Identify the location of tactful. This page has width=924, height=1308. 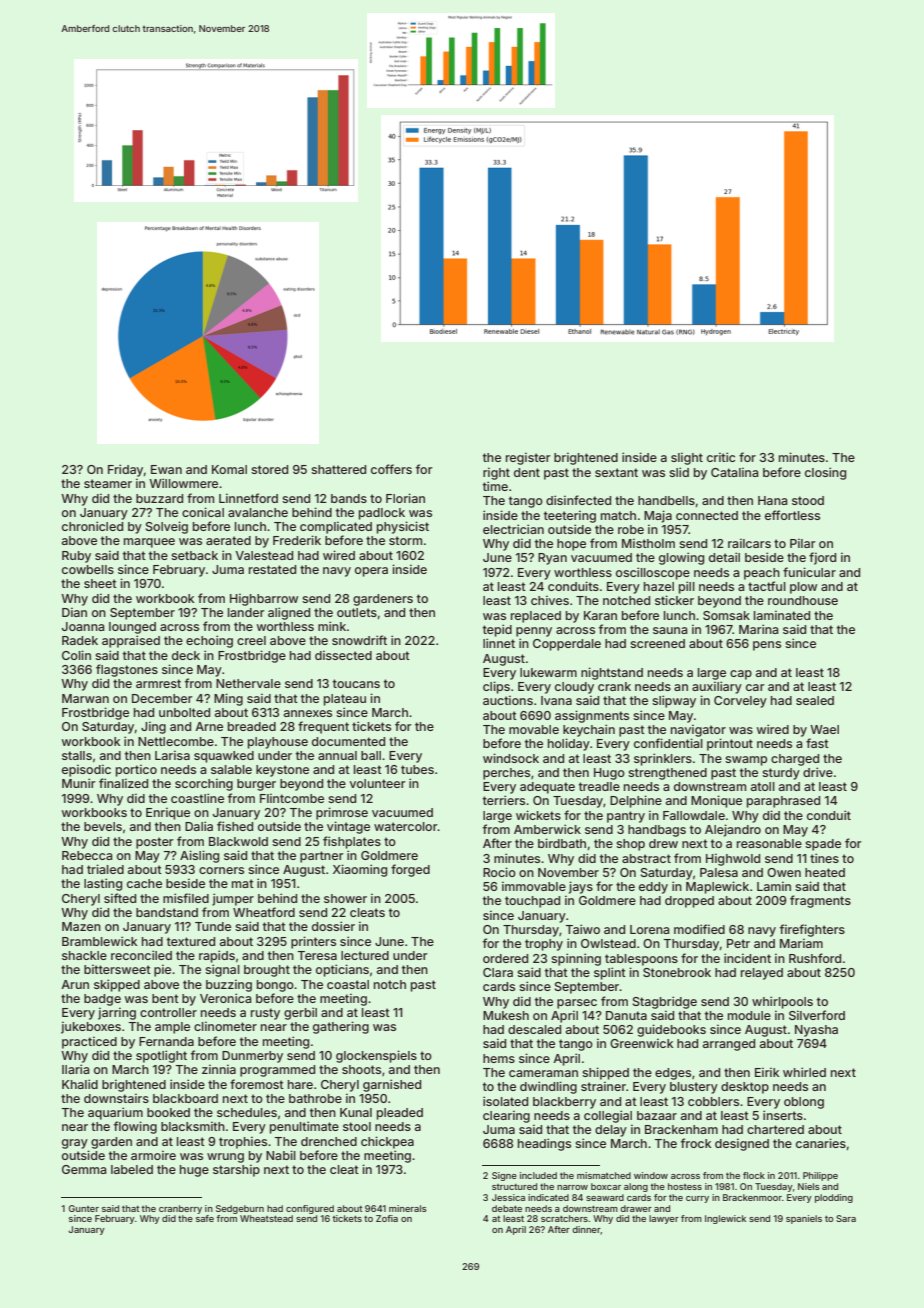
(767, 586).
